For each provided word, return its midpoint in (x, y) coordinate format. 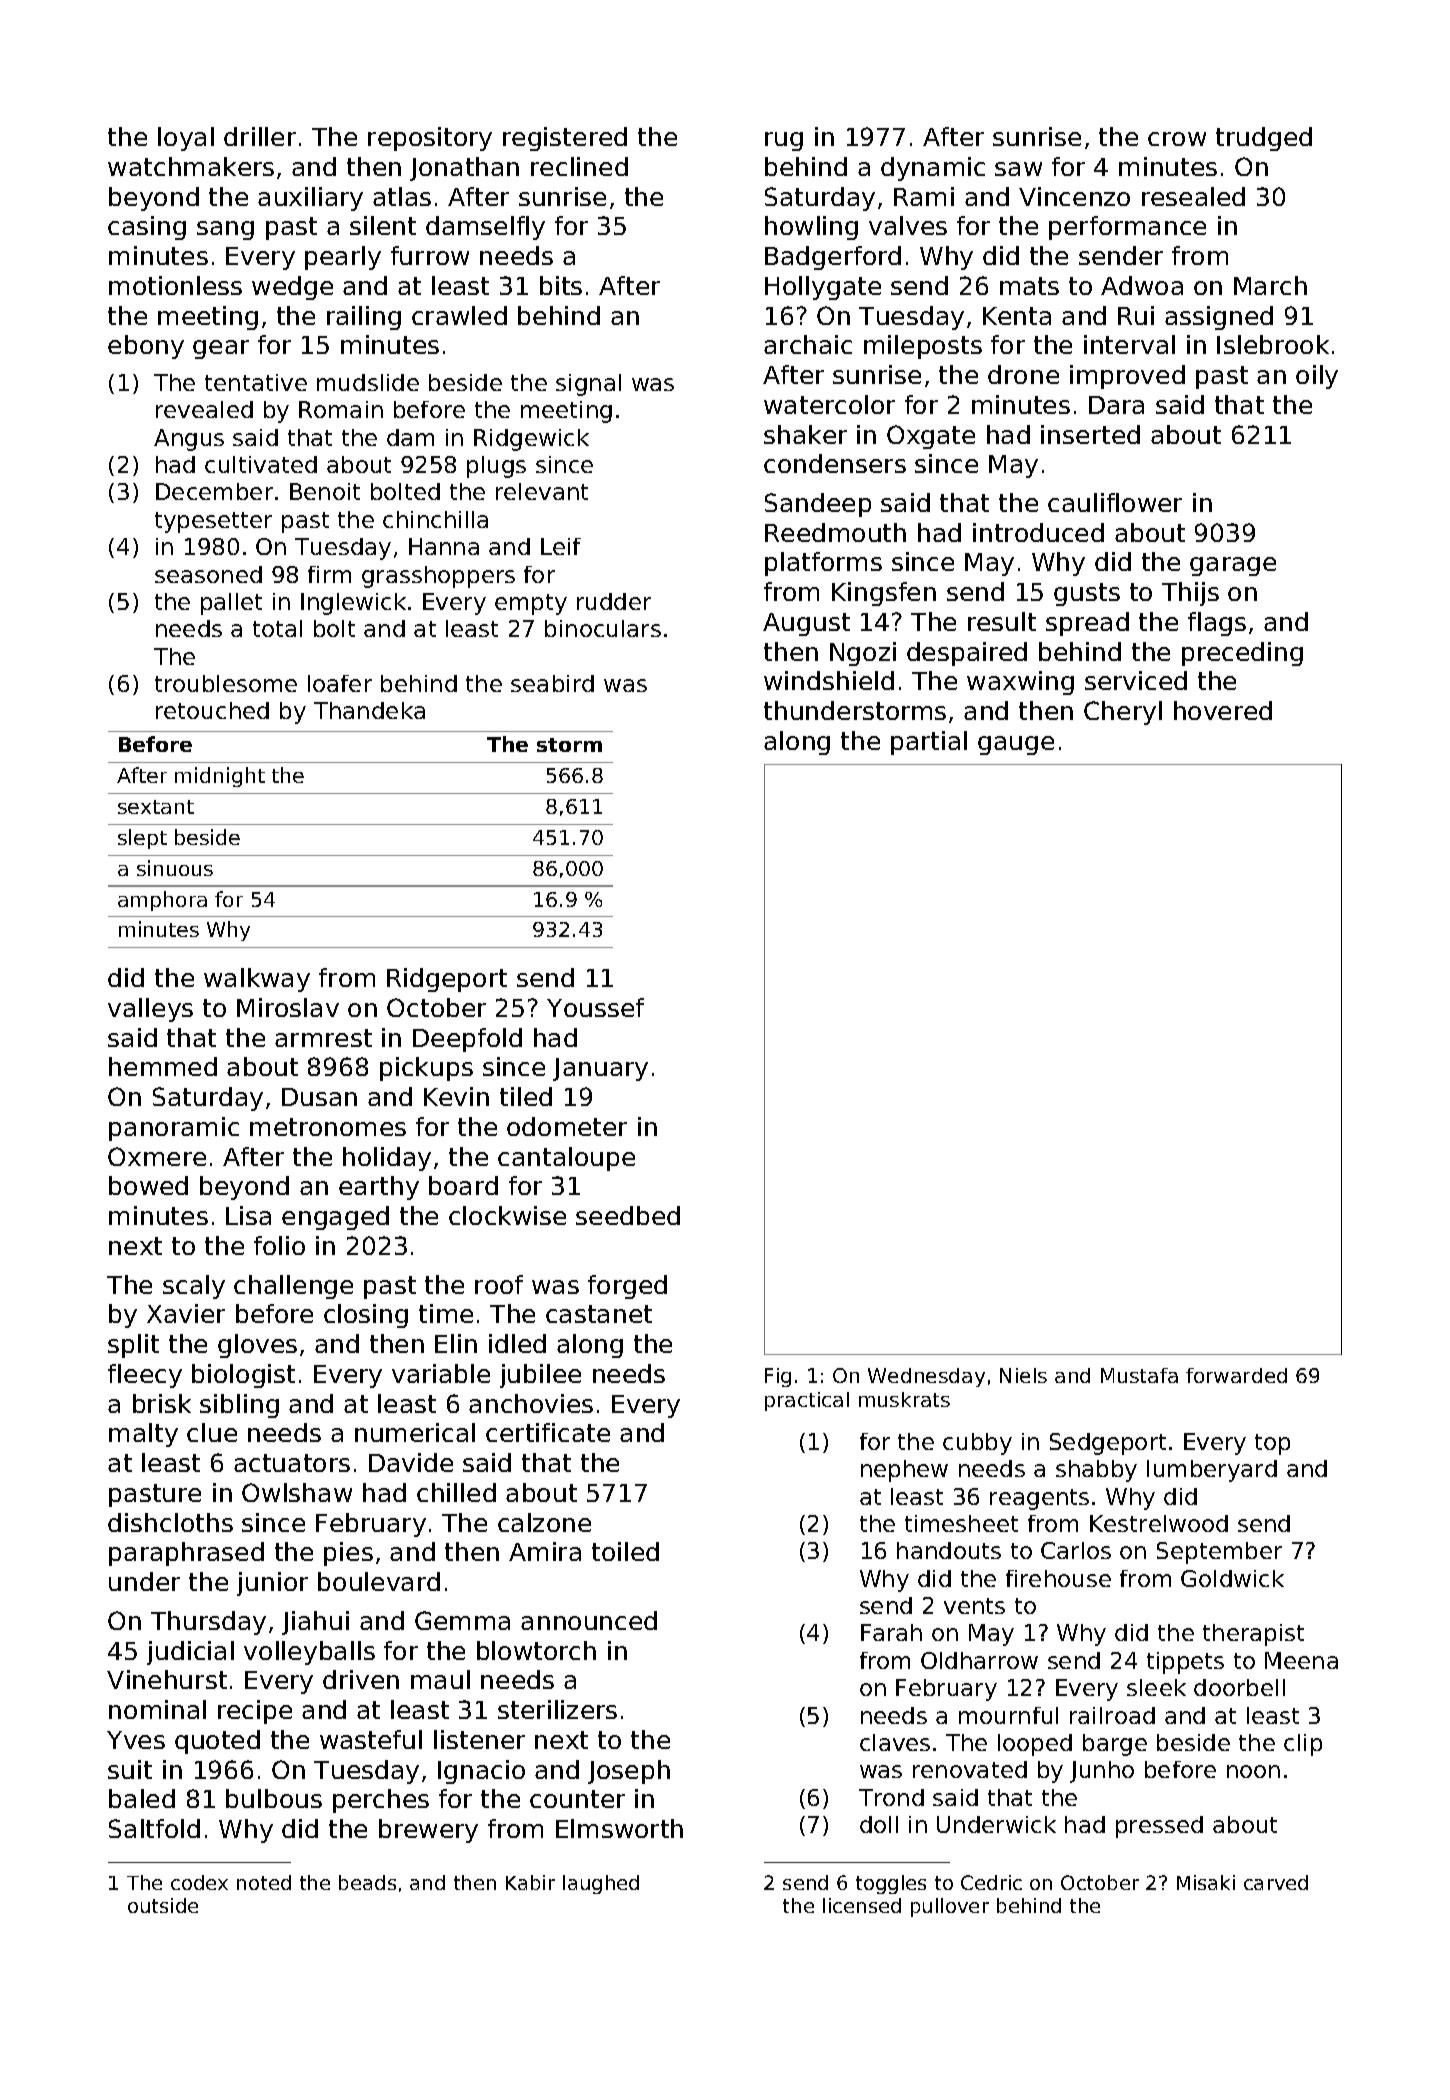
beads (367, 1882)
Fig (778, 1377)
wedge (292, 288)
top (1272, 1444)
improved (1127, 377)
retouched (212, 710)
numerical (415, 1432)
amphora (162, 901)
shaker (805, 434)
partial (929, 743)
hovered (1223, 710)
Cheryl (1123, 713)
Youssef (595, 1007)
